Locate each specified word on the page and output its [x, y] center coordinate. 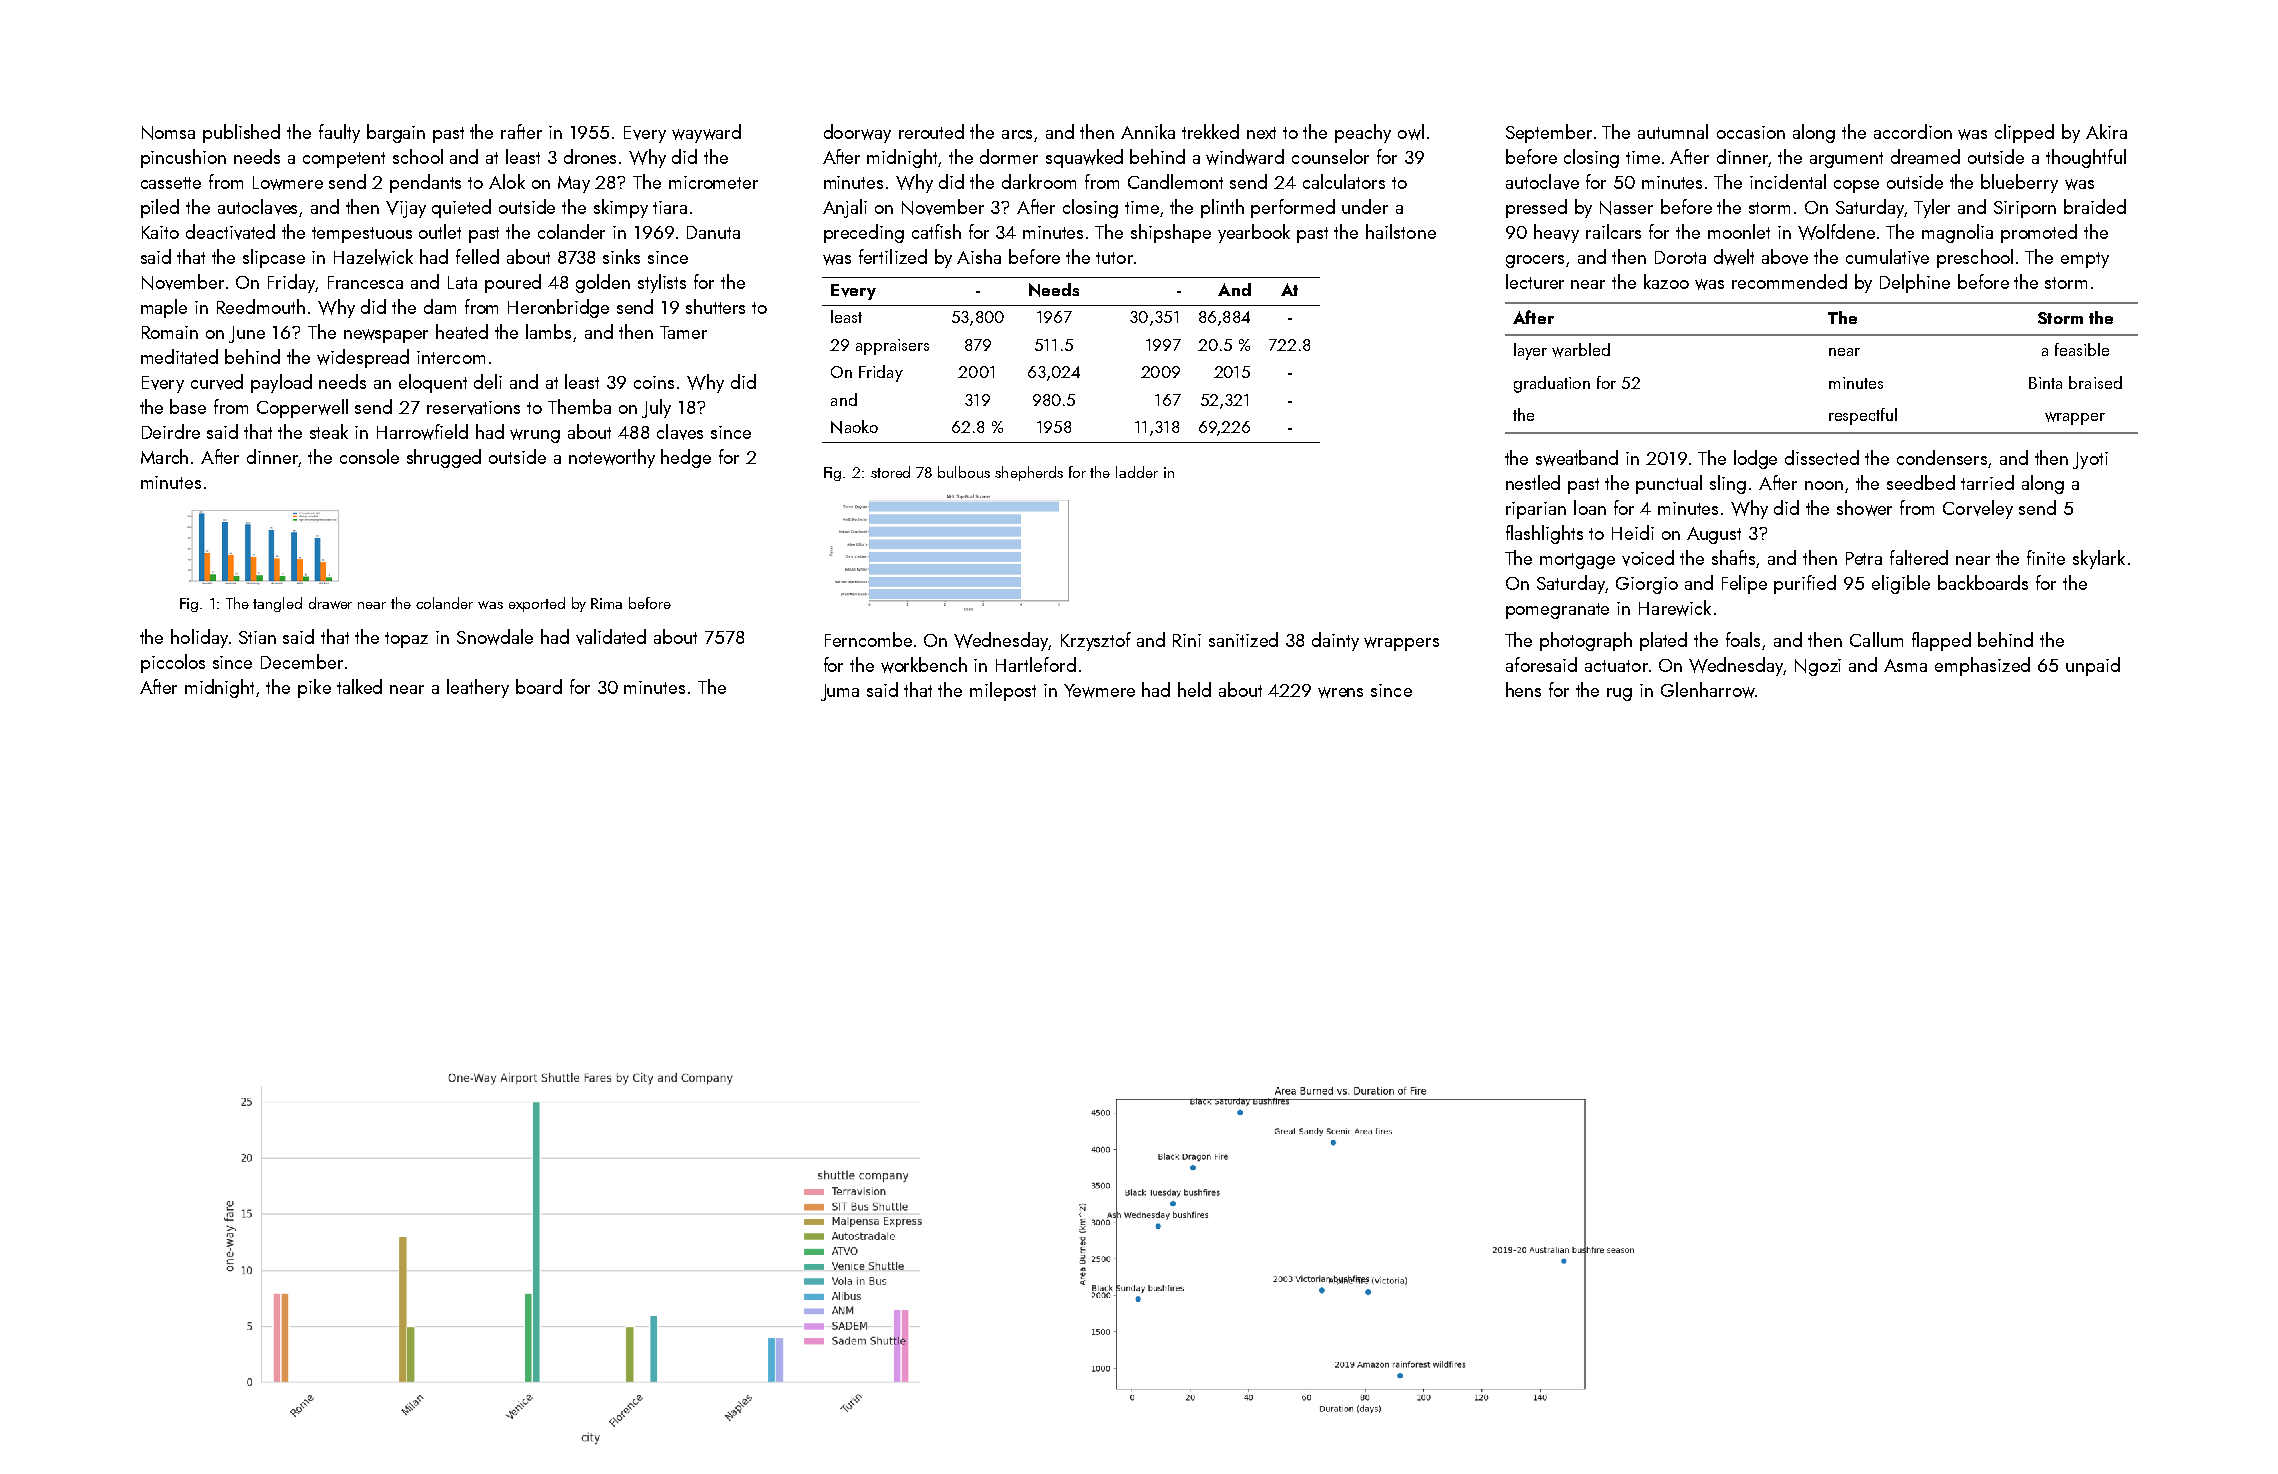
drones [590, 156]
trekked [1210, 131]
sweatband [1577, 458]
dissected [1822, 457]
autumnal [1673, 131]
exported [537, 604]
